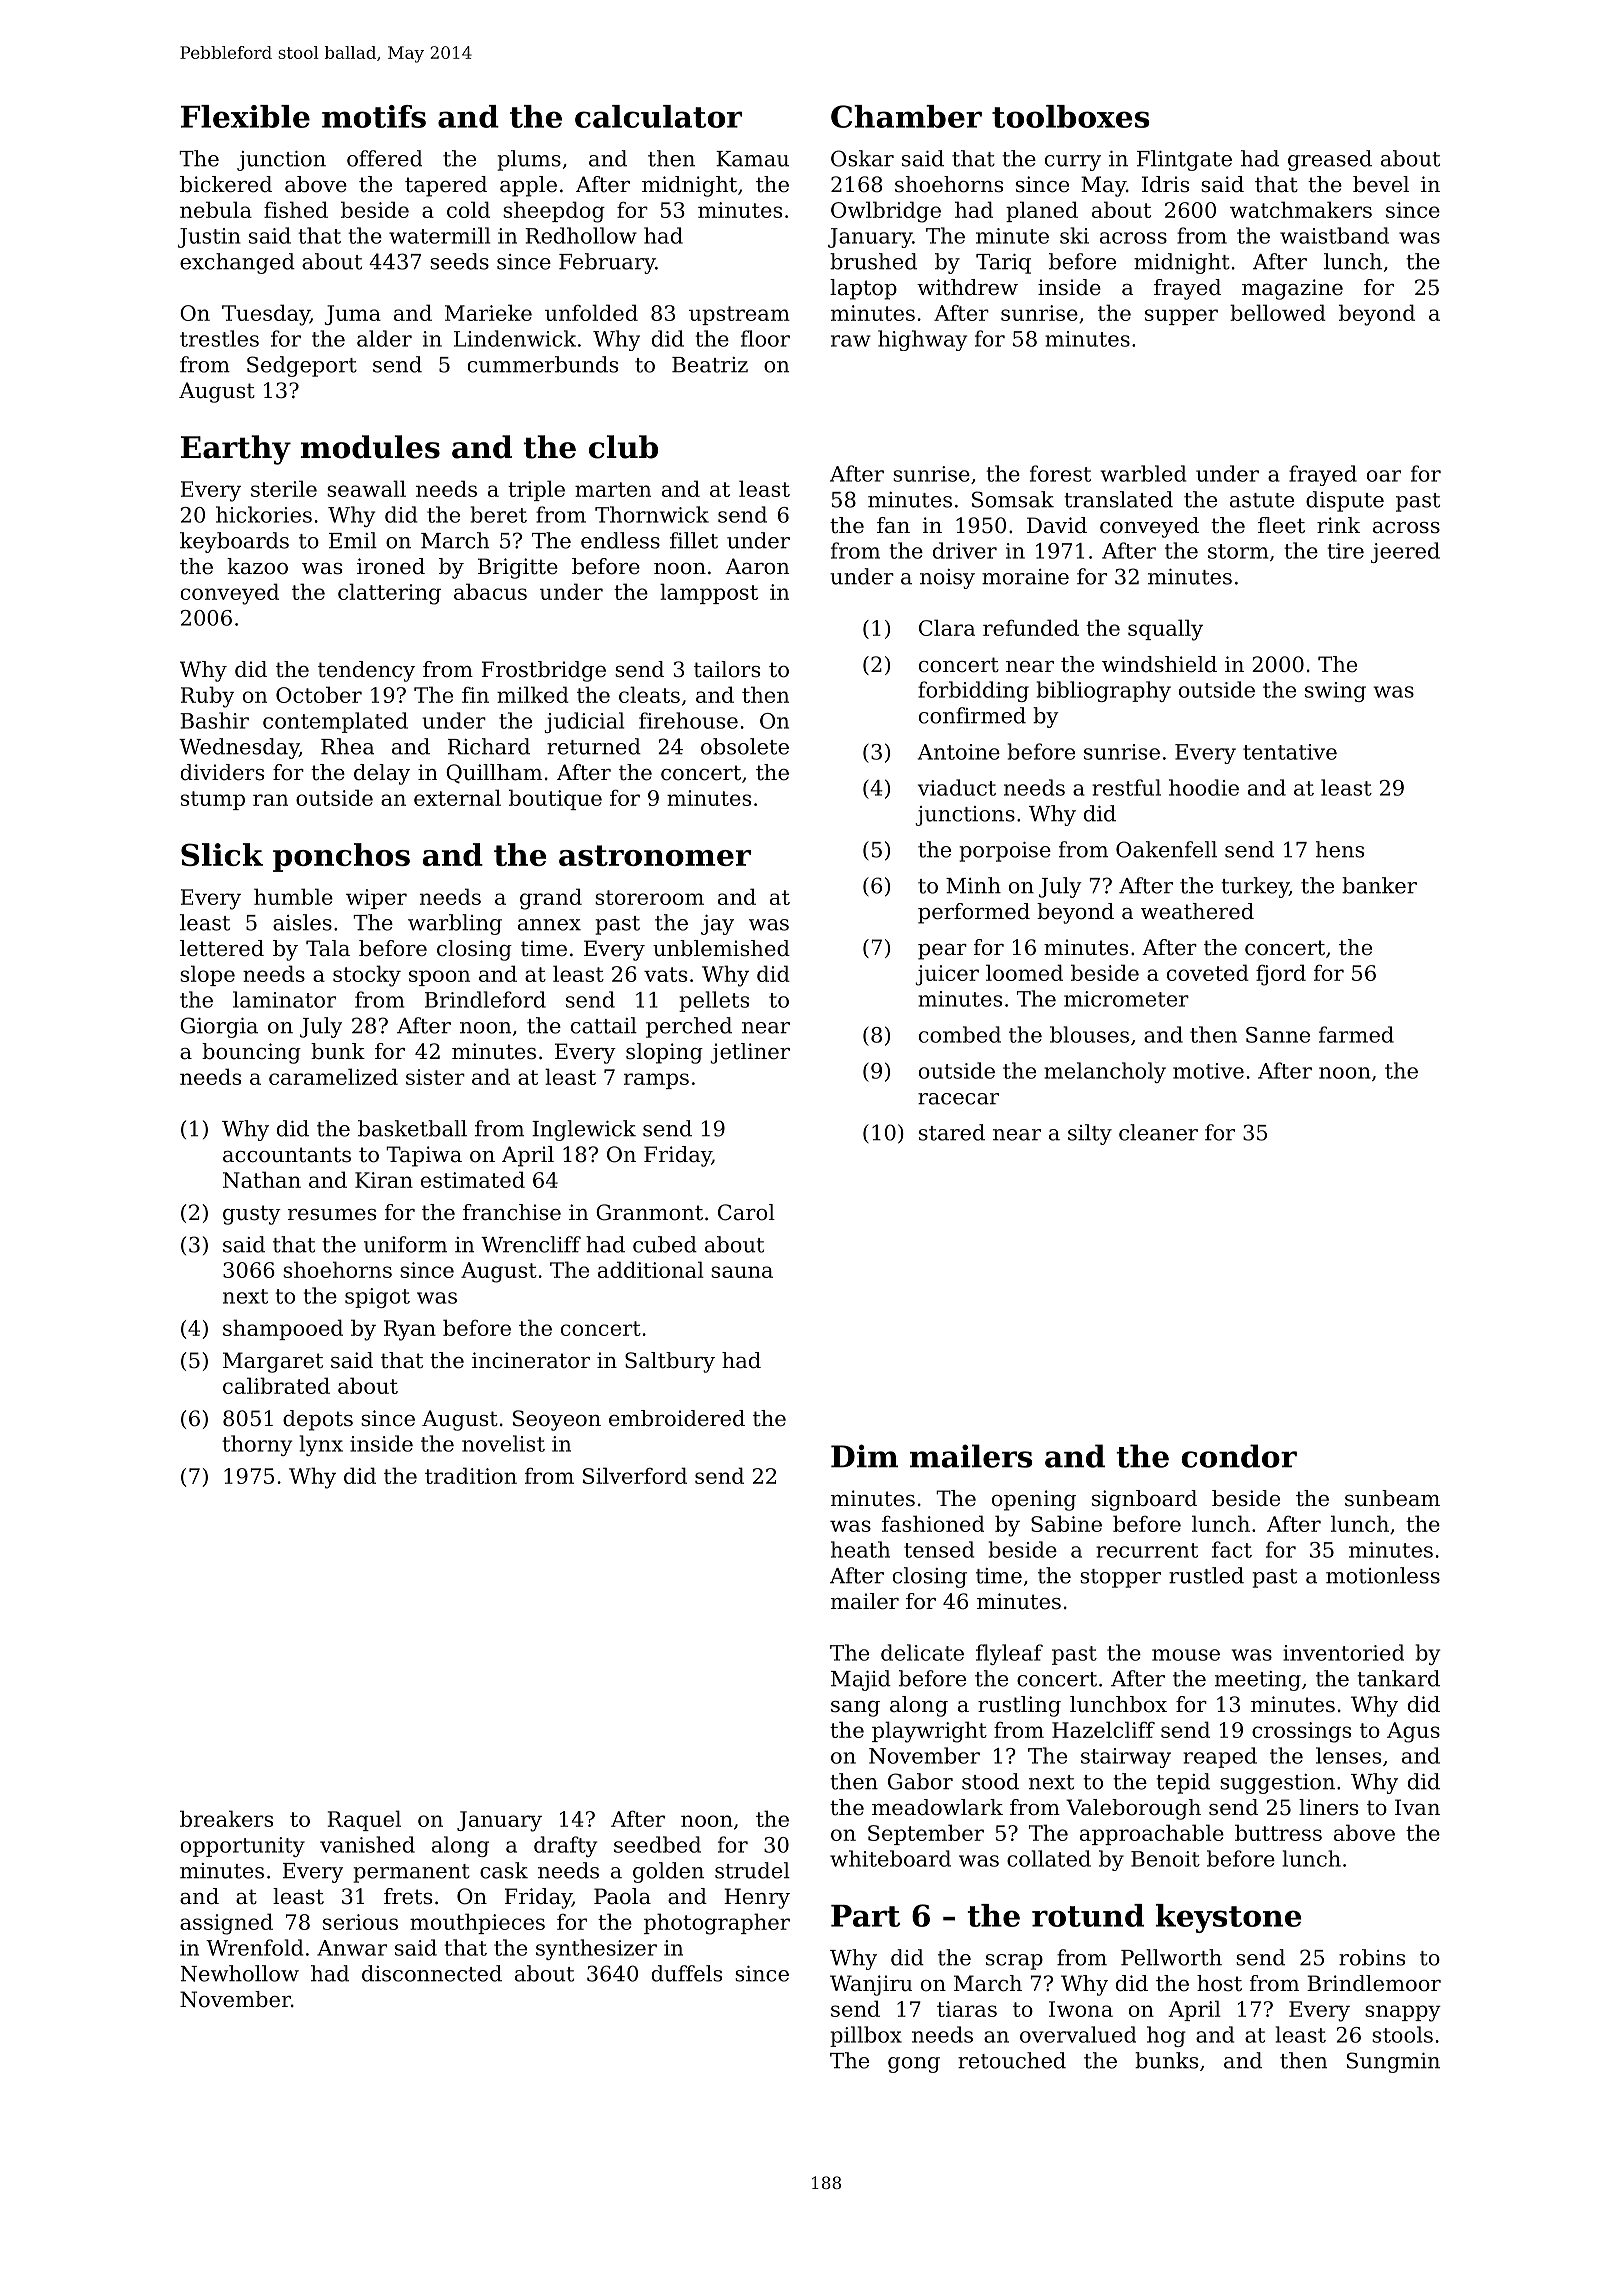 The image size is (1620, 2292). I want to click on gong, so click(914, 2065).
